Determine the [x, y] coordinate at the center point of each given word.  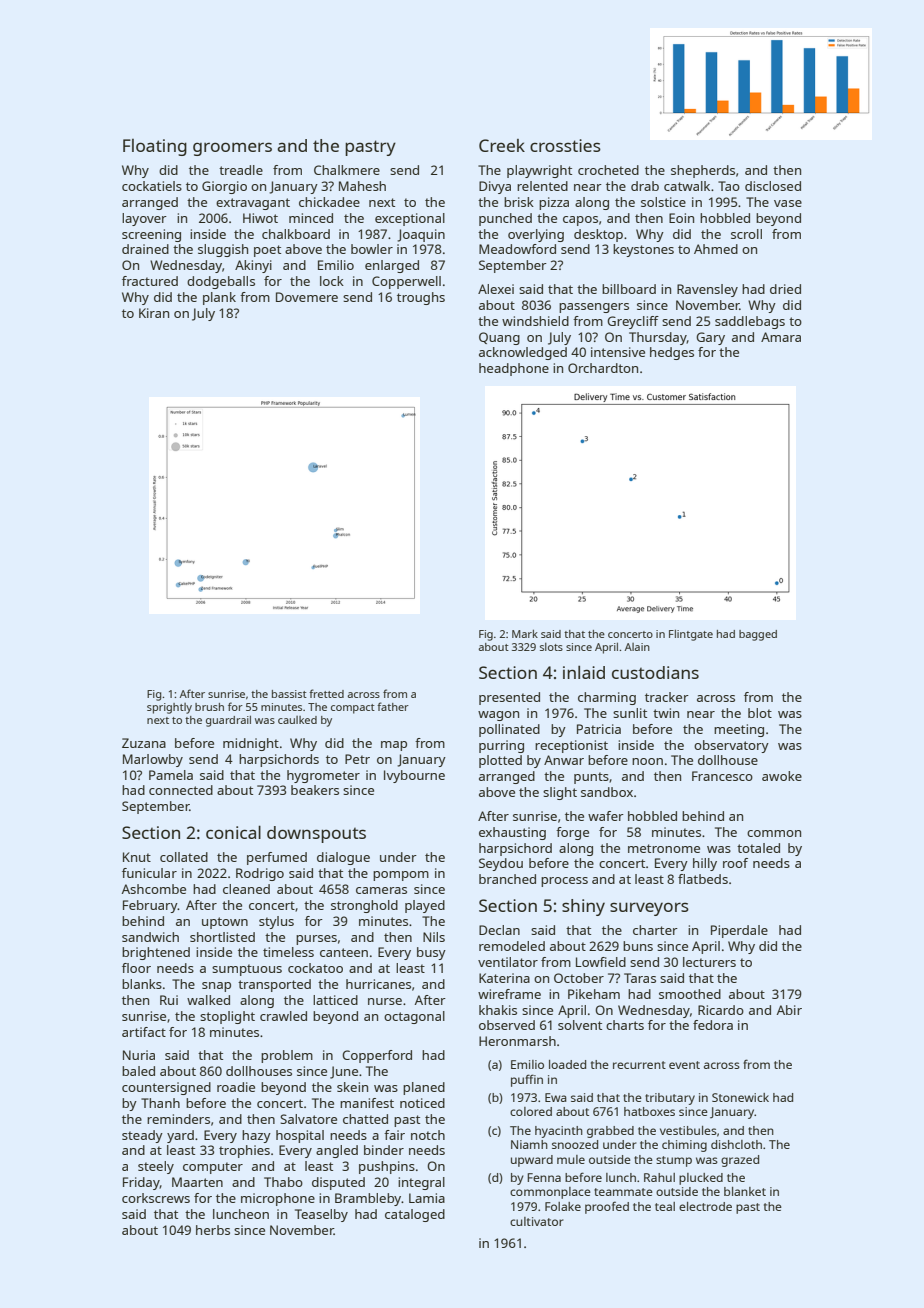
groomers [232, 149]
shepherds [703, 171]
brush [209, 707]
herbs [213, 1230]
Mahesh [362, 186]
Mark [525, 634]
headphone [514, 369]
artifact [144, 1032]
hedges [672, 353]
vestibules [688, 1130]
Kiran [154, 313]
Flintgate [691, 635]
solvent [580, 1025]
